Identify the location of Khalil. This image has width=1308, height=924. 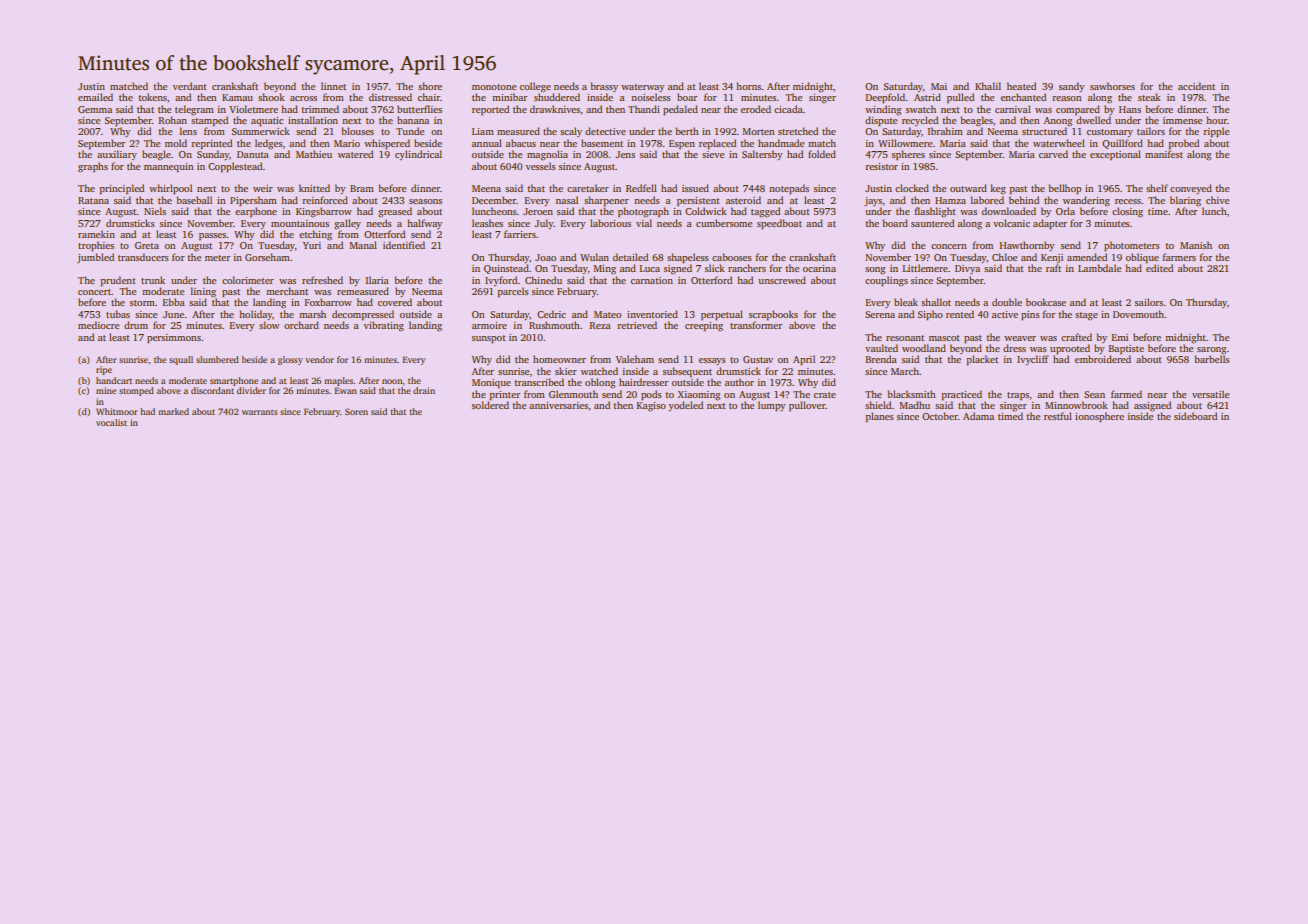
(988, 86).
